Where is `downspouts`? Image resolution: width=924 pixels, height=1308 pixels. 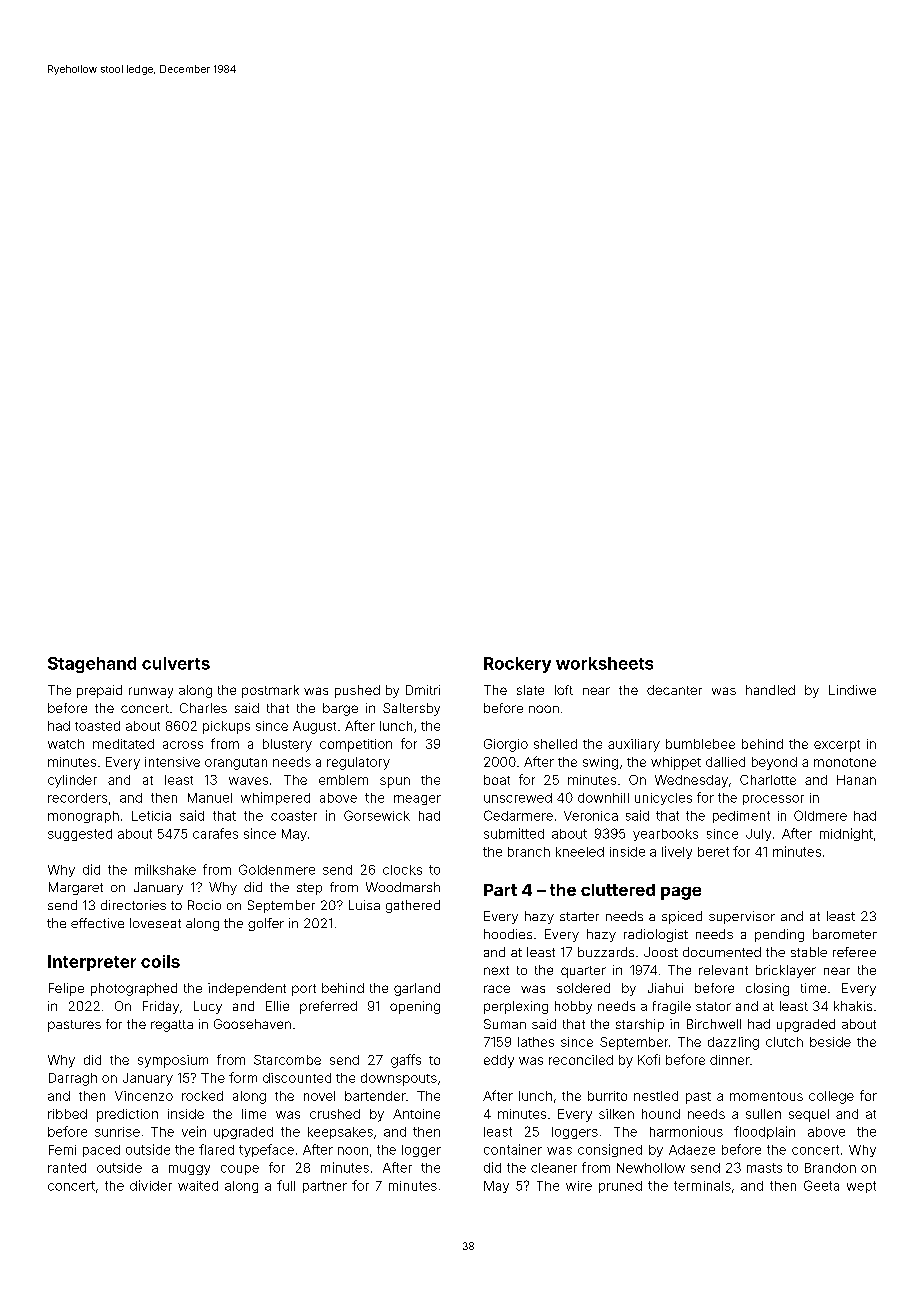 downspouts is located at coordinates (399, 1079).
